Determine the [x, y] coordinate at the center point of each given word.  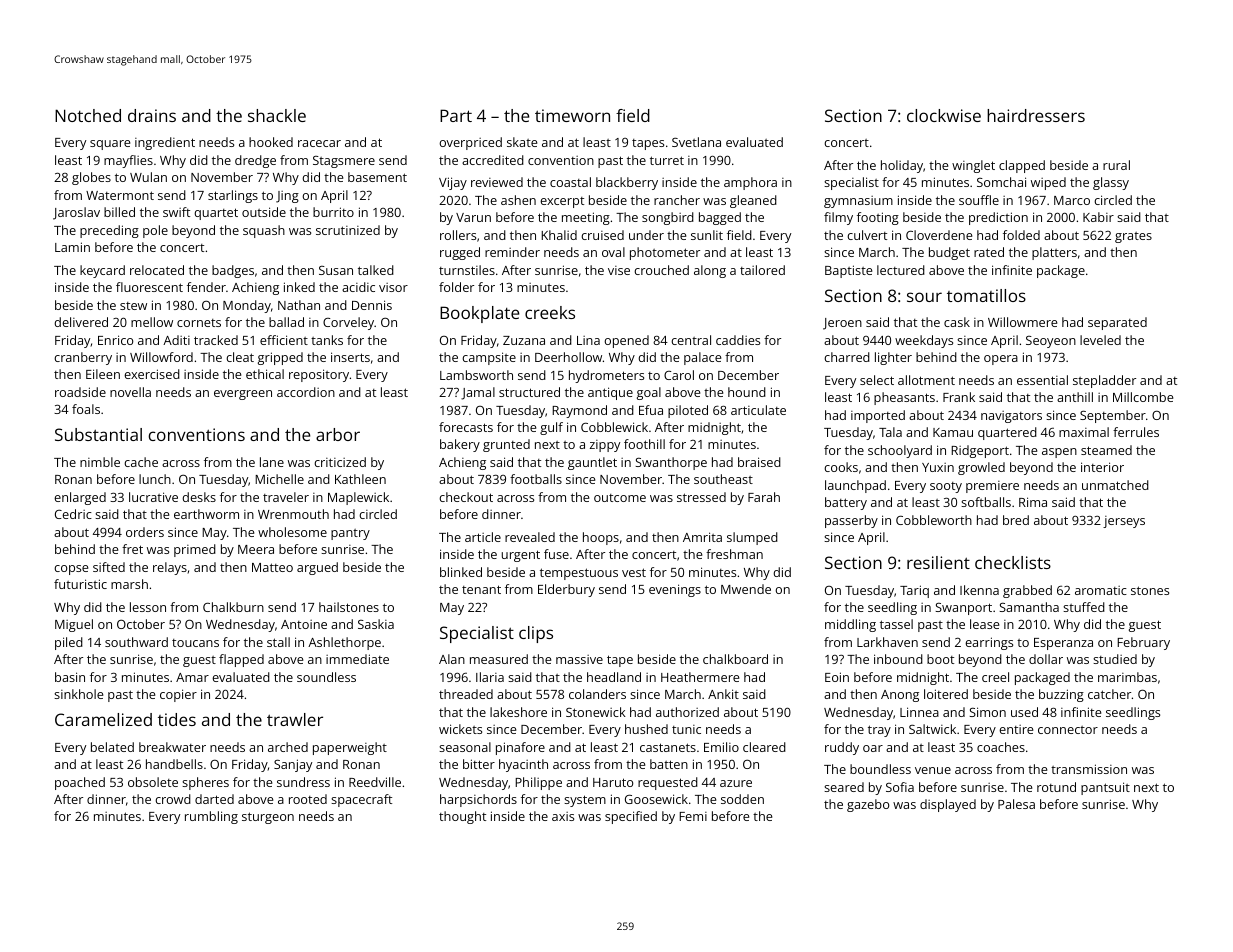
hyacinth [523, 765]
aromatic [1101, 590]
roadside [80, 392]
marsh [129, 584]
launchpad [855, 486]
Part [456, 115]
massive [579, 659]
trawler [295, 719]
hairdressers [1036, 115]
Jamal [478, 393]
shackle [277, 115]
